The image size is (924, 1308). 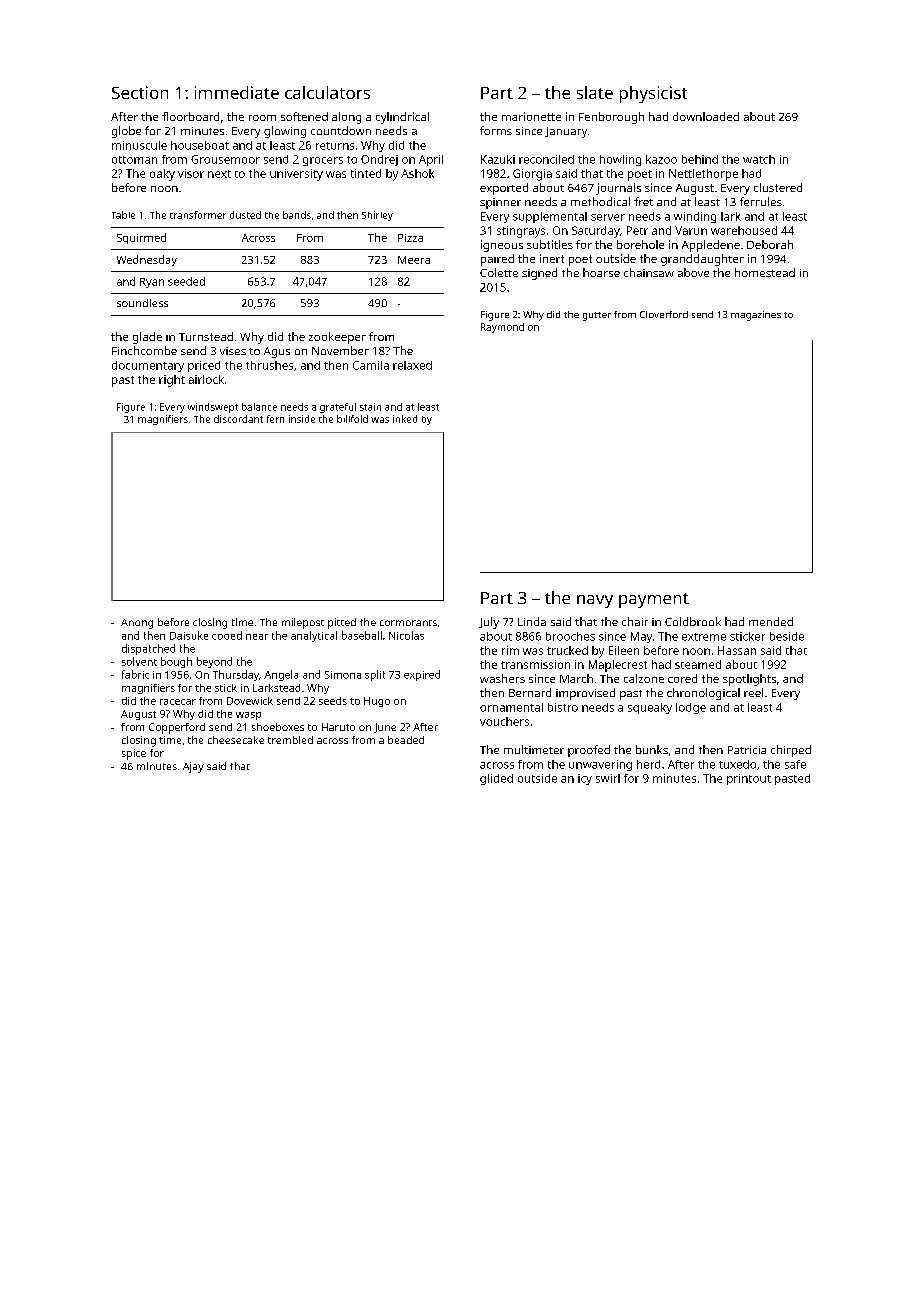 I want to click on magazines, so click(x=756, y=316).
